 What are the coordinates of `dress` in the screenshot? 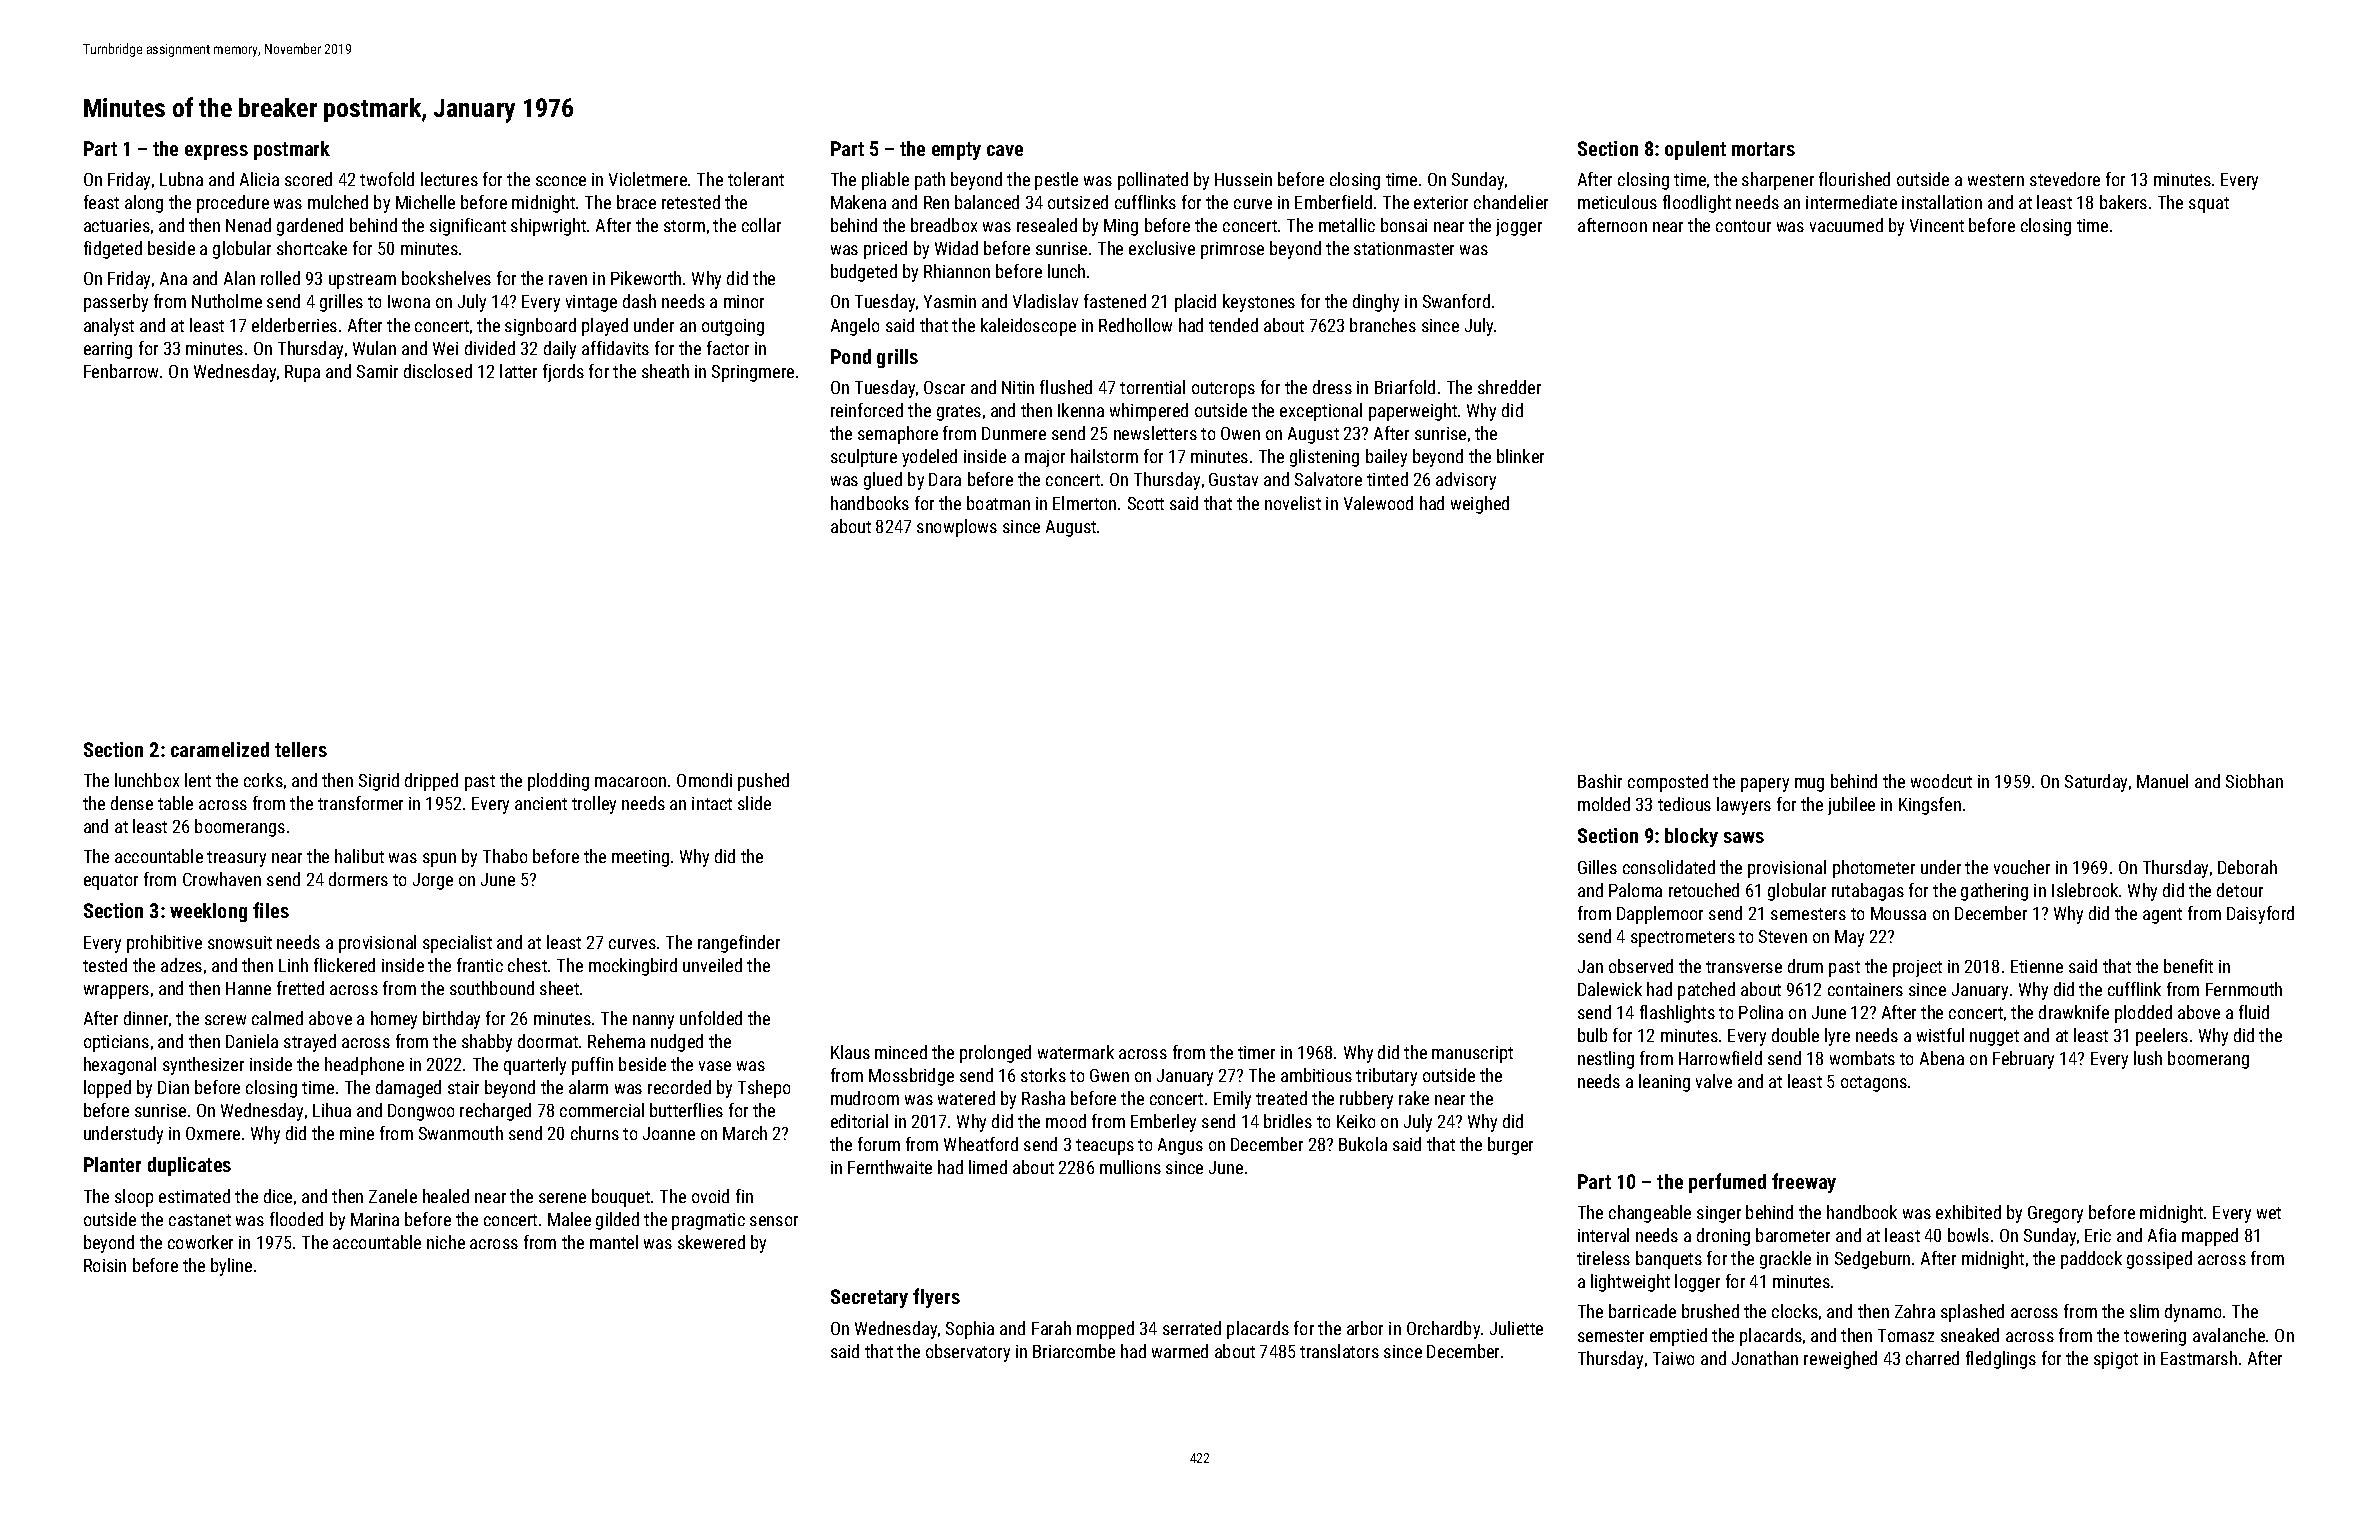 It's located at (1332, 387).
